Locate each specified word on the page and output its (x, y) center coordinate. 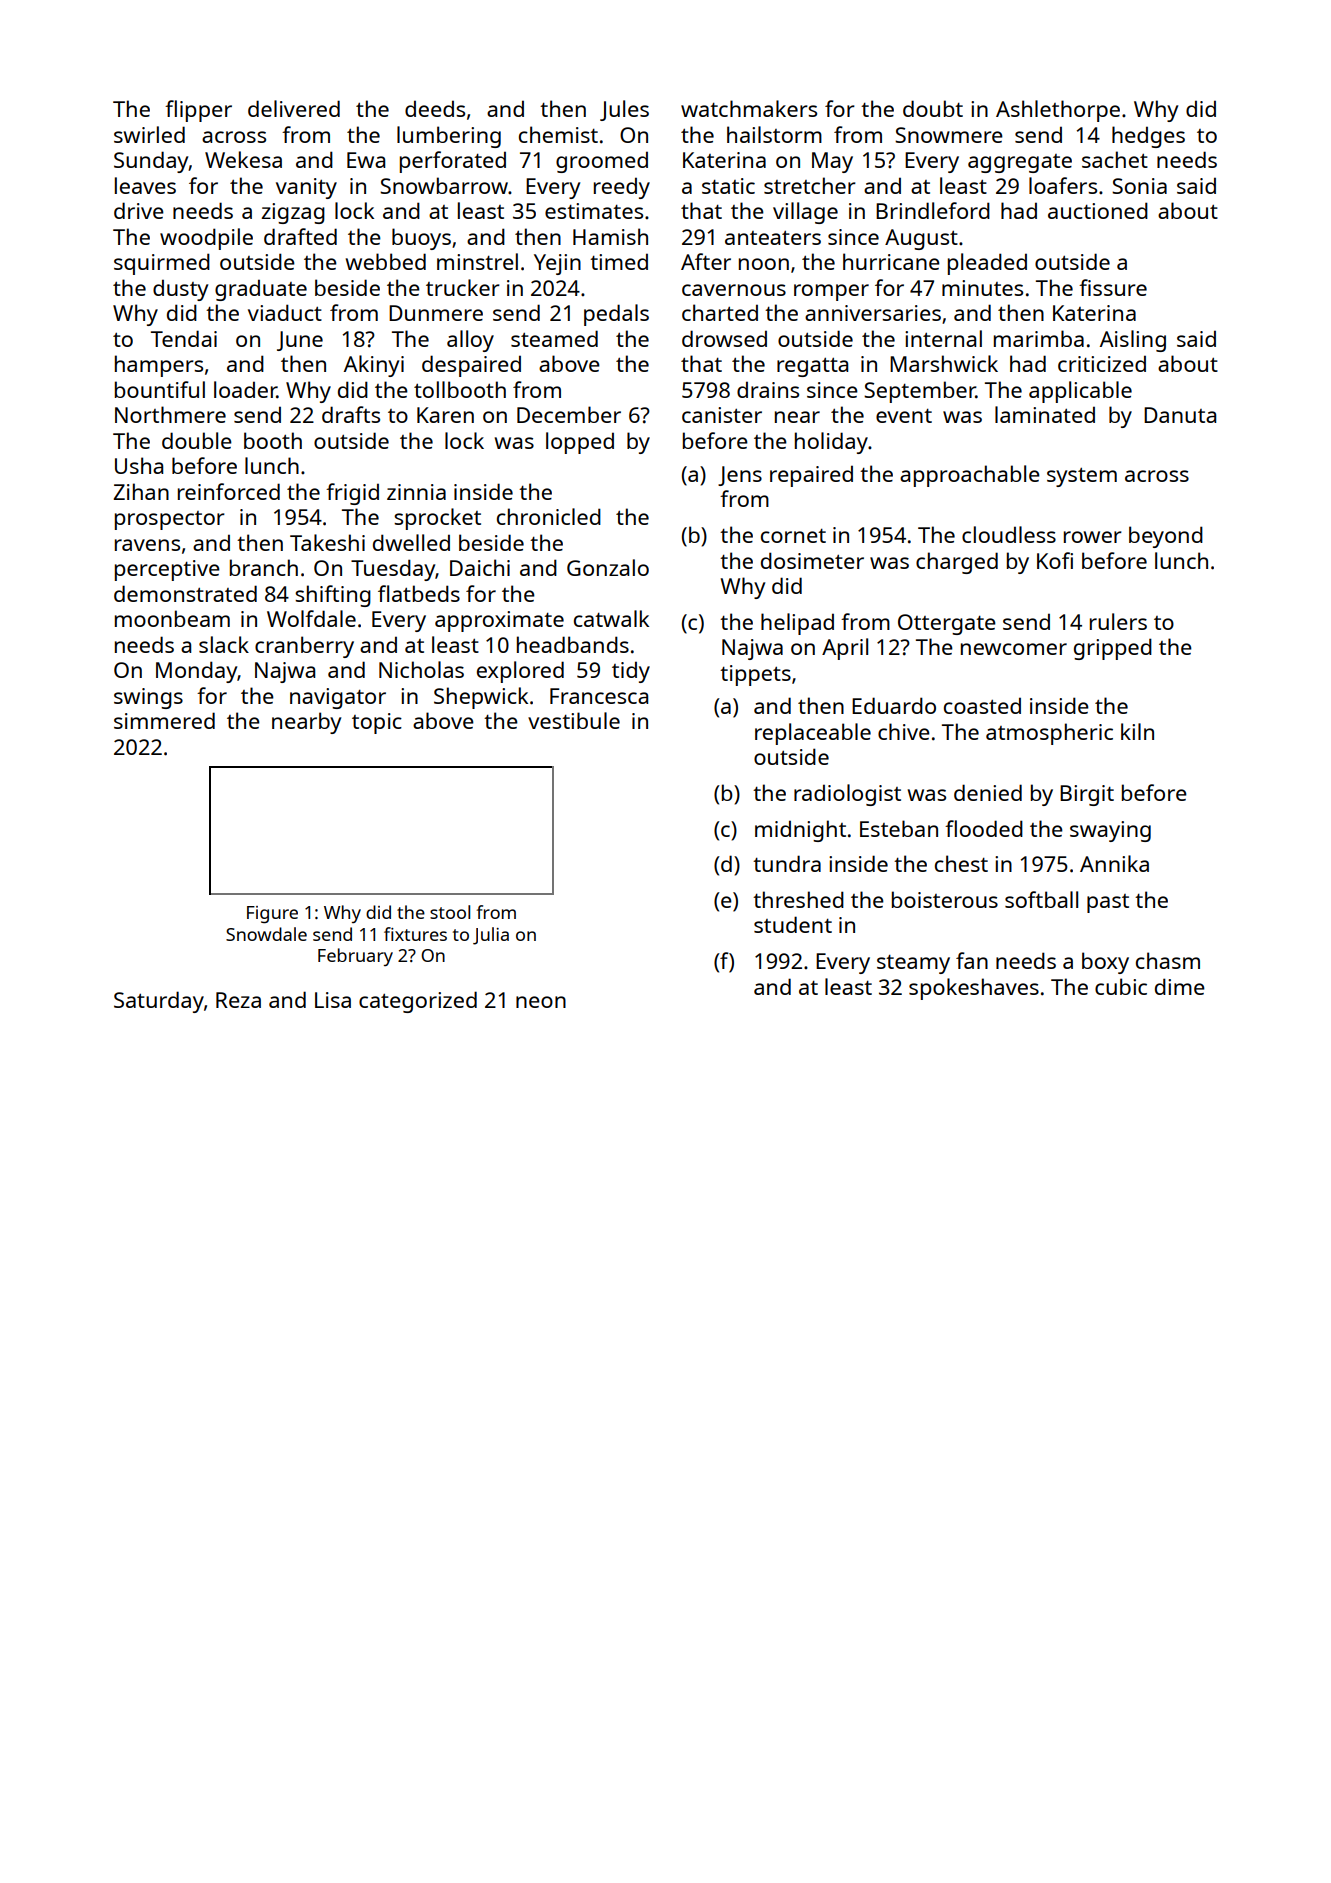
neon (541, 1002)
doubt (933, 108)
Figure (272, 914)
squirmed (162, 264)
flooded (984, 828)
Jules (624, 110)
